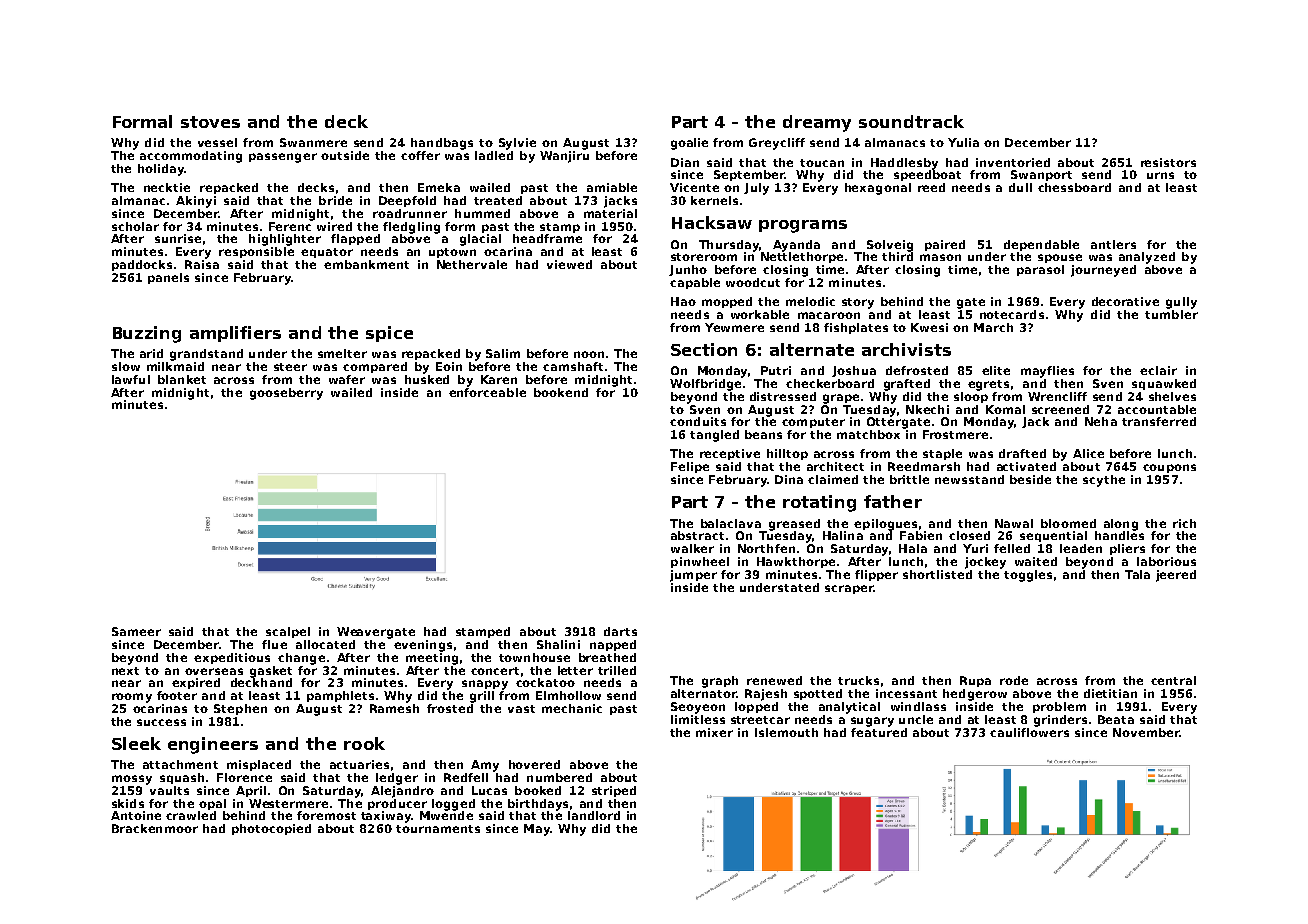 The image size is (1308, 924). What do you see at coordinates (1176, 576) in the page?
I see `jeered` at bounding box center [1176, 576].
